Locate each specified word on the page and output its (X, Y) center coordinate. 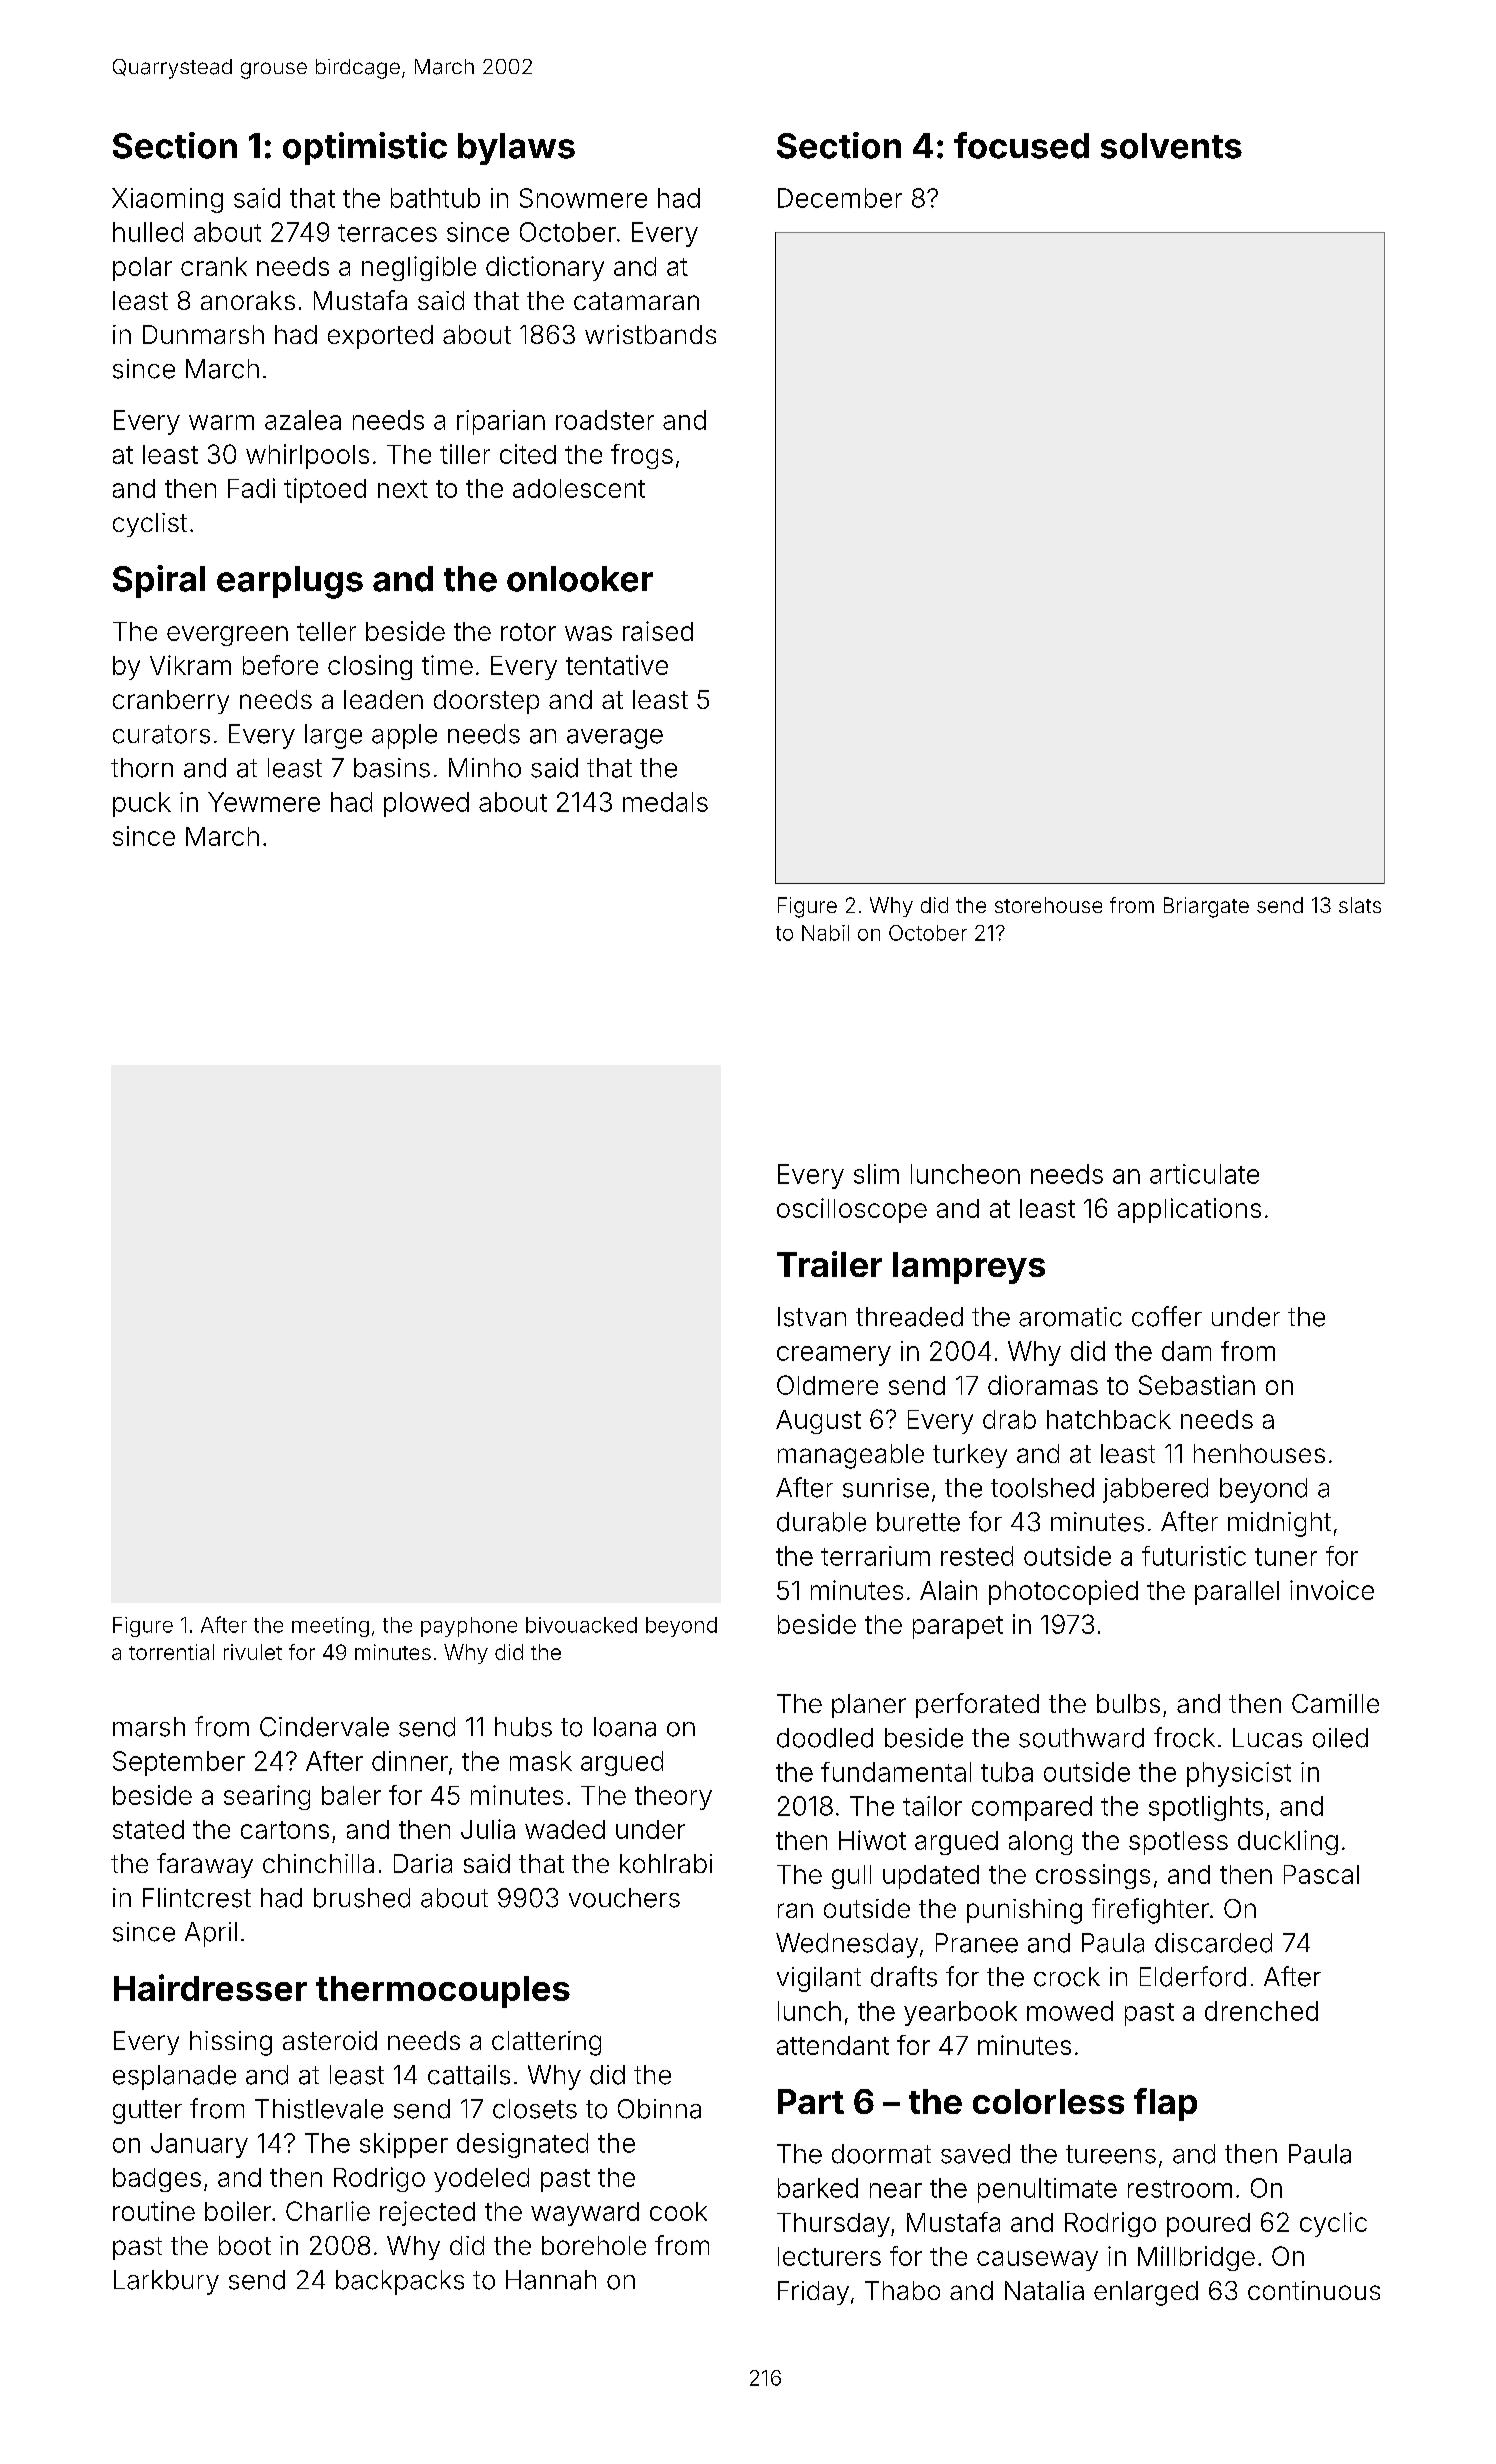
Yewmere (264, 802)
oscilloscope (852, 1210)
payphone (469, 1627)
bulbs (1128, 1703)
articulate (1204, 1174)
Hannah (551, 2280)
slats (1360, 905)
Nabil (825, 933)
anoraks (248, 300)
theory (673, 1798)
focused (1021, 145)
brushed (362, 1898)
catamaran (636, 301)
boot (245, 2245)
